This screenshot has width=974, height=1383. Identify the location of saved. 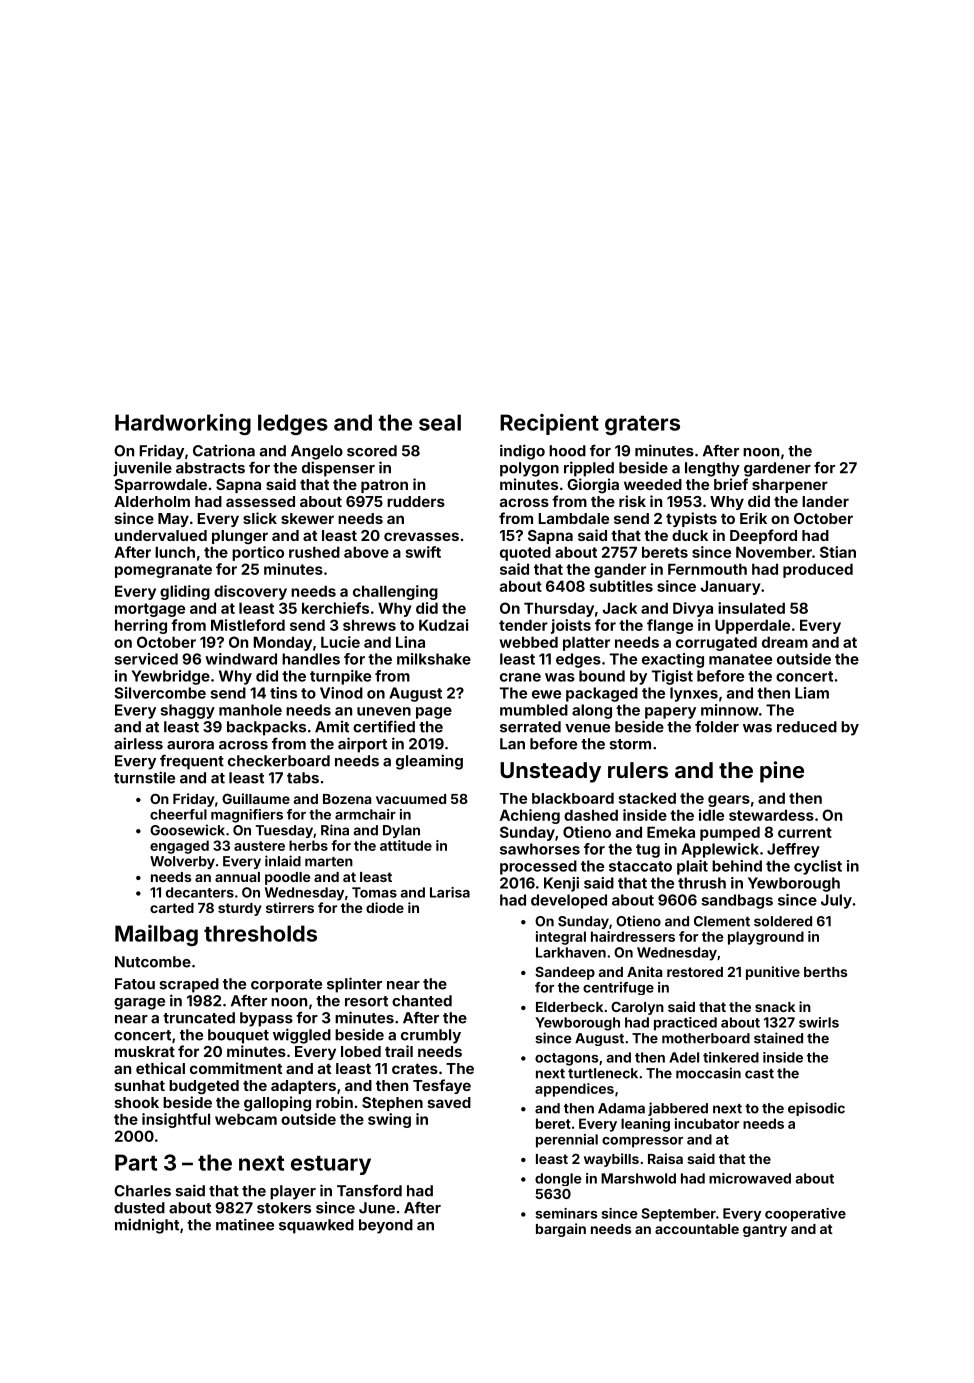
(449, 1102).
